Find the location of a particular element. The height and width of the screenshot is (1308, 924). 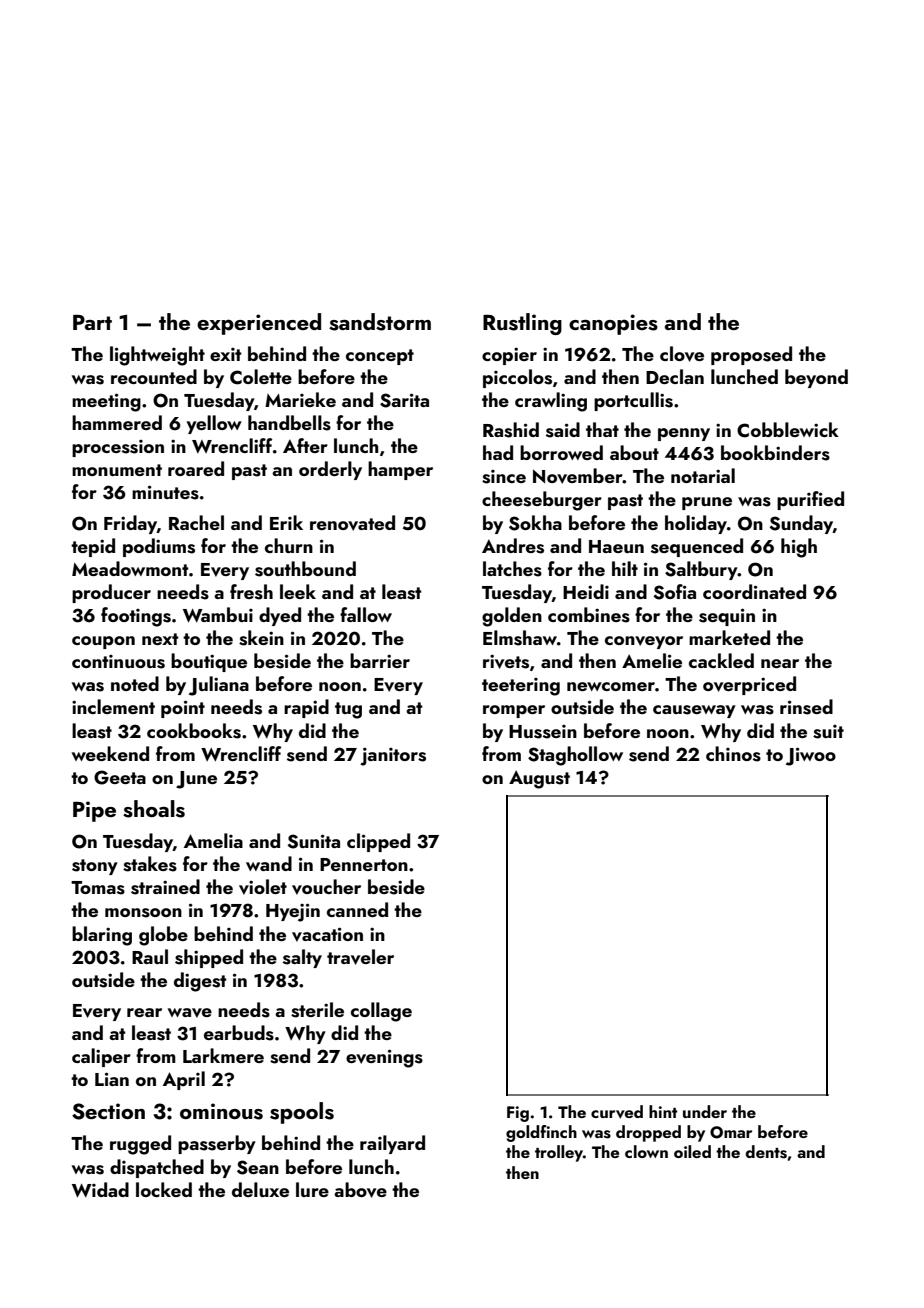

hammered is located at coordinates (117, 422).
